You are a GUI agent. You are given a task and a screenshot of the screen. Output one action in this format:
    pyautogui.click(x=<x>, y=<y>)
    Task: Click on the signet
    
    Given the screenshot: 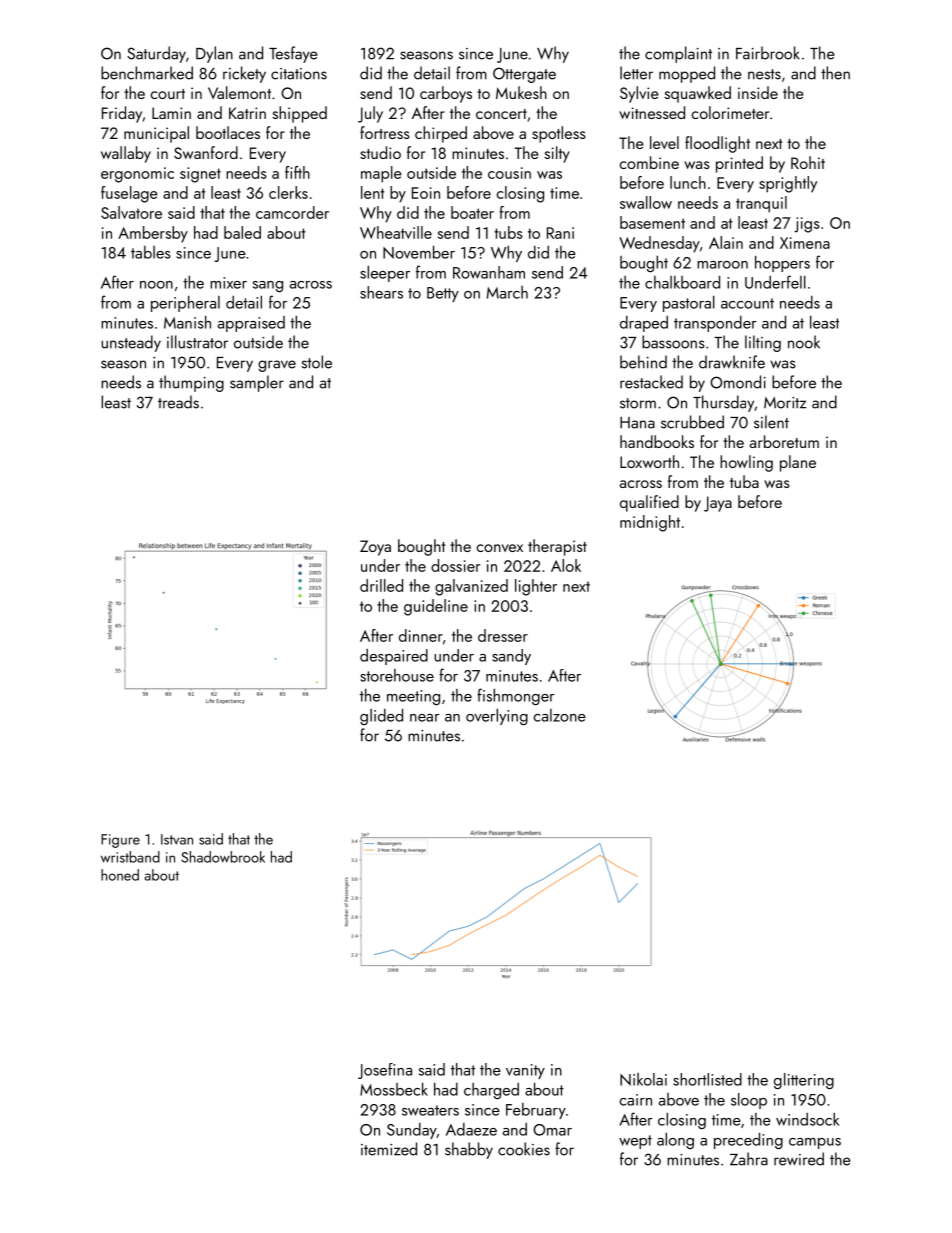 What is the action you would take?
    pyautogui.click(x=200, y=175)
